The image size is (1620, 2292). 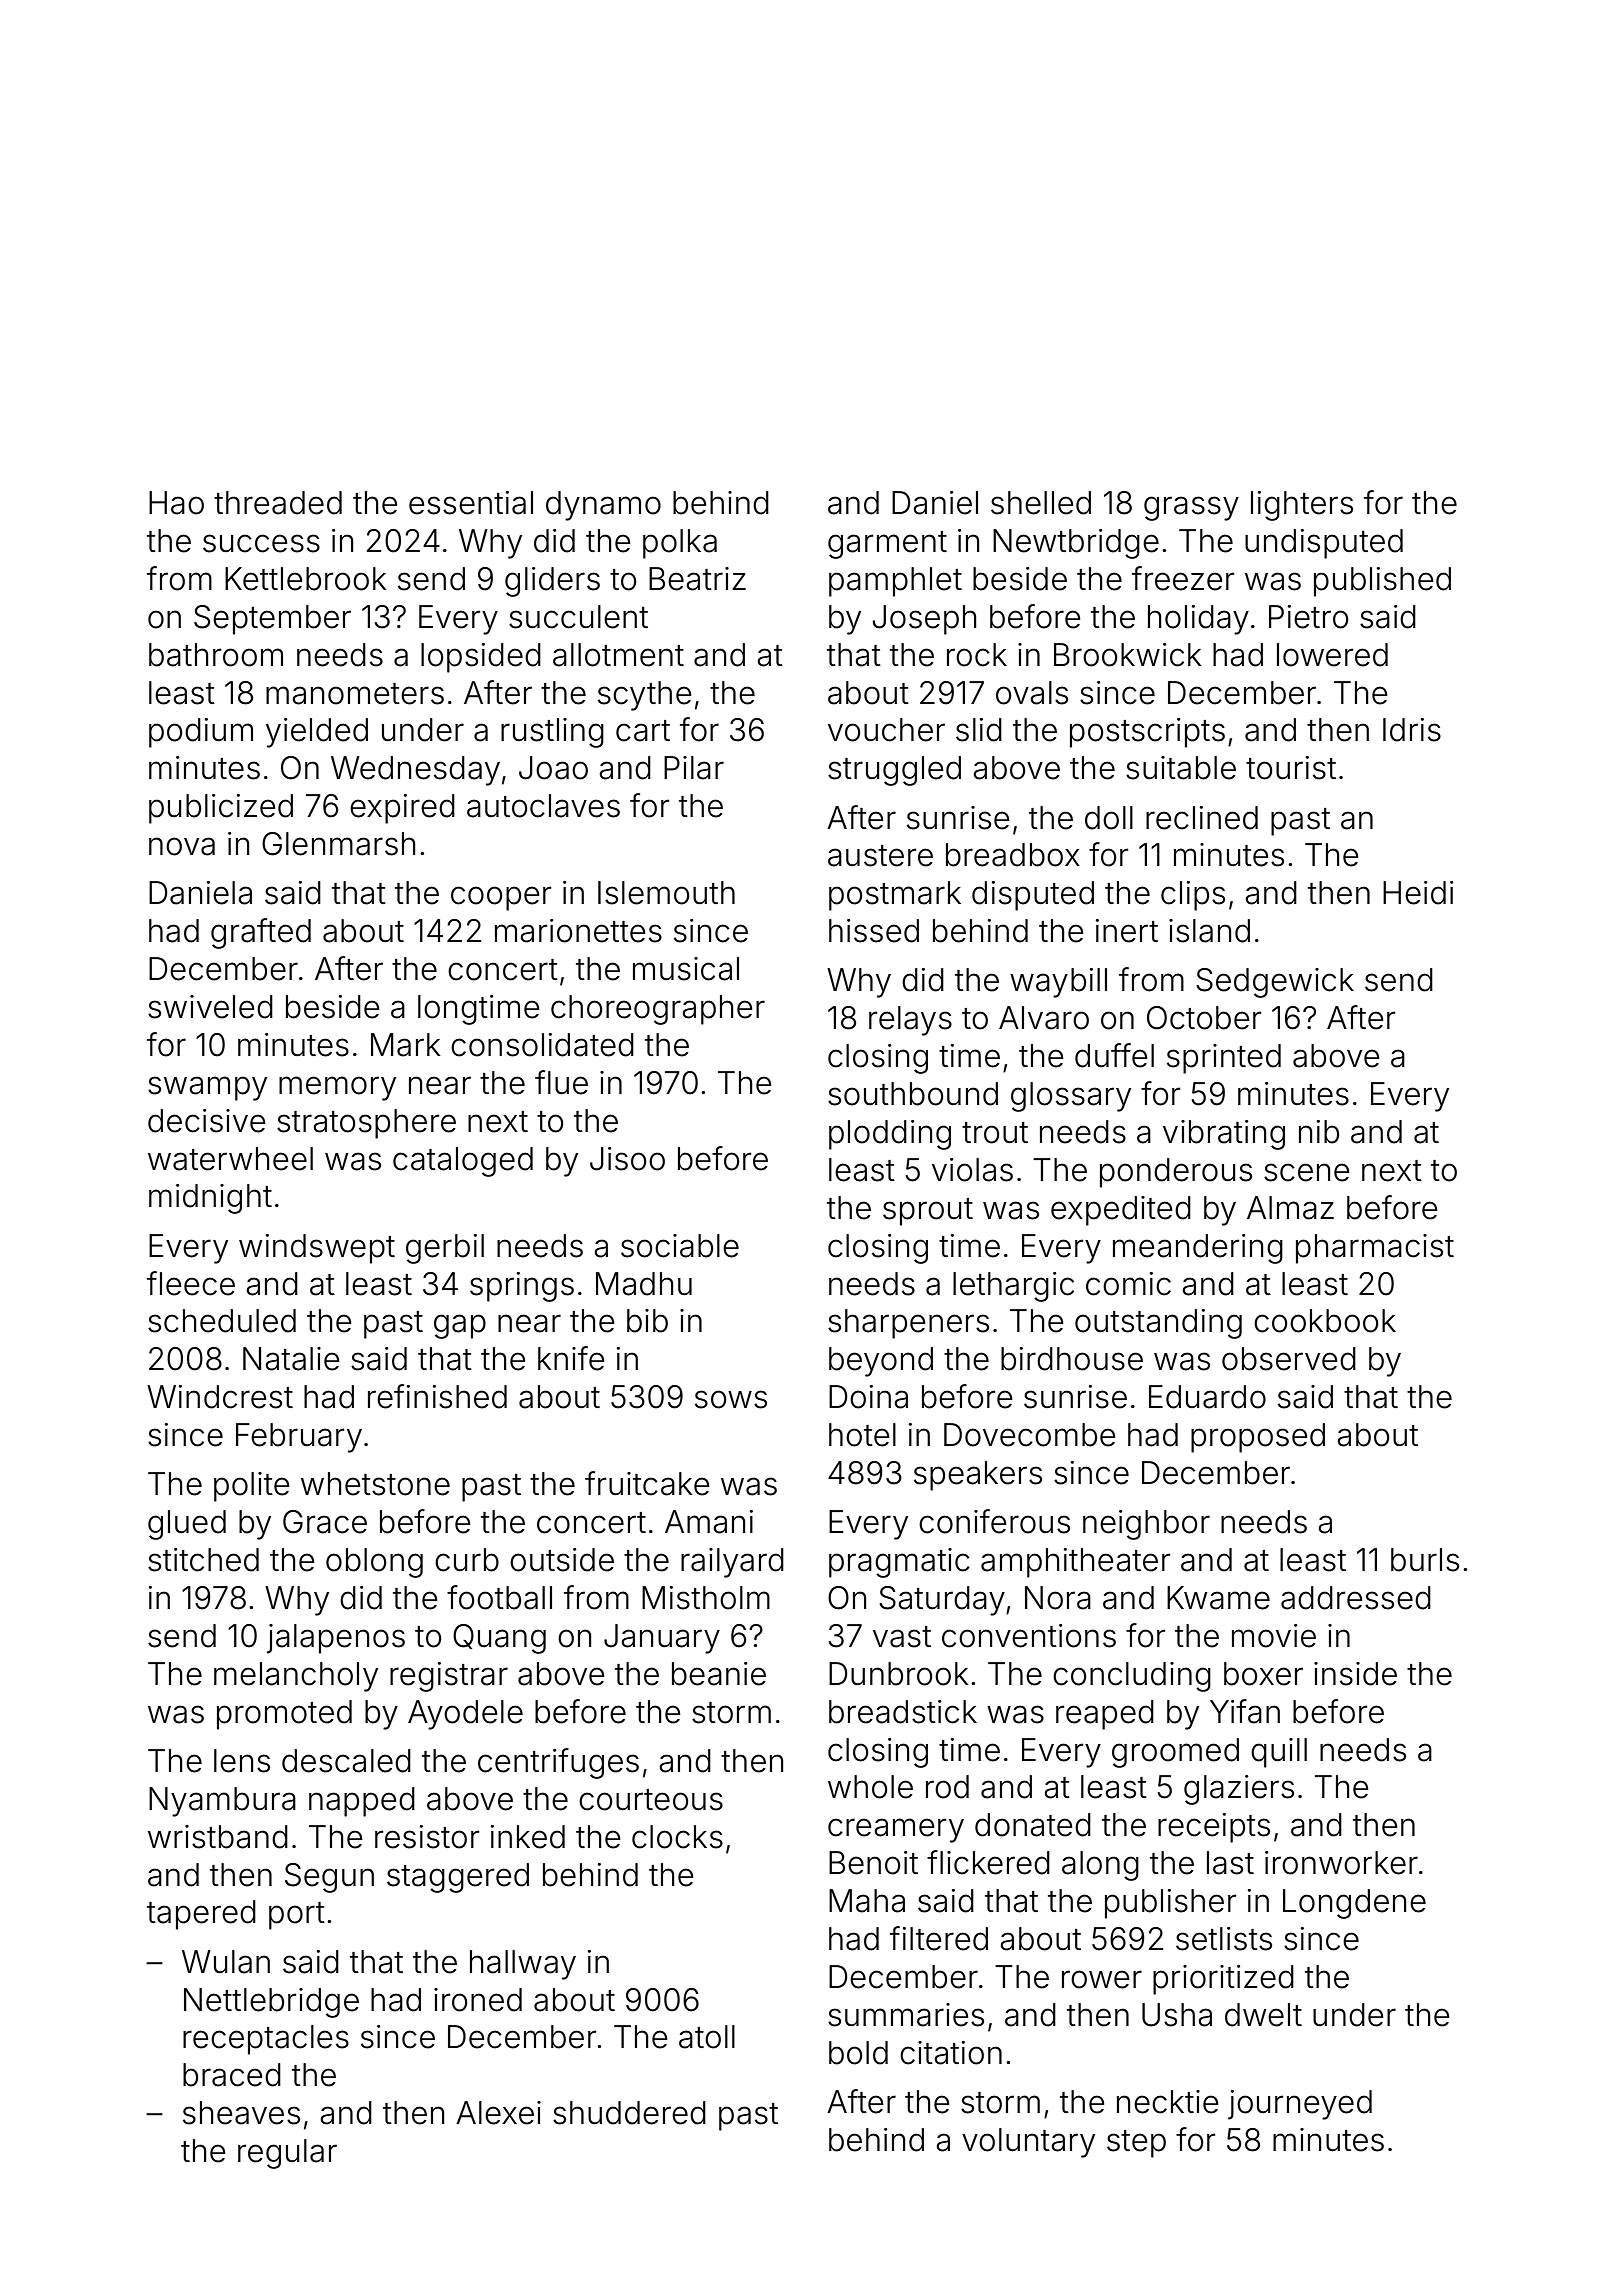 I want to click on lighters, so click(x=1302, y=506).
